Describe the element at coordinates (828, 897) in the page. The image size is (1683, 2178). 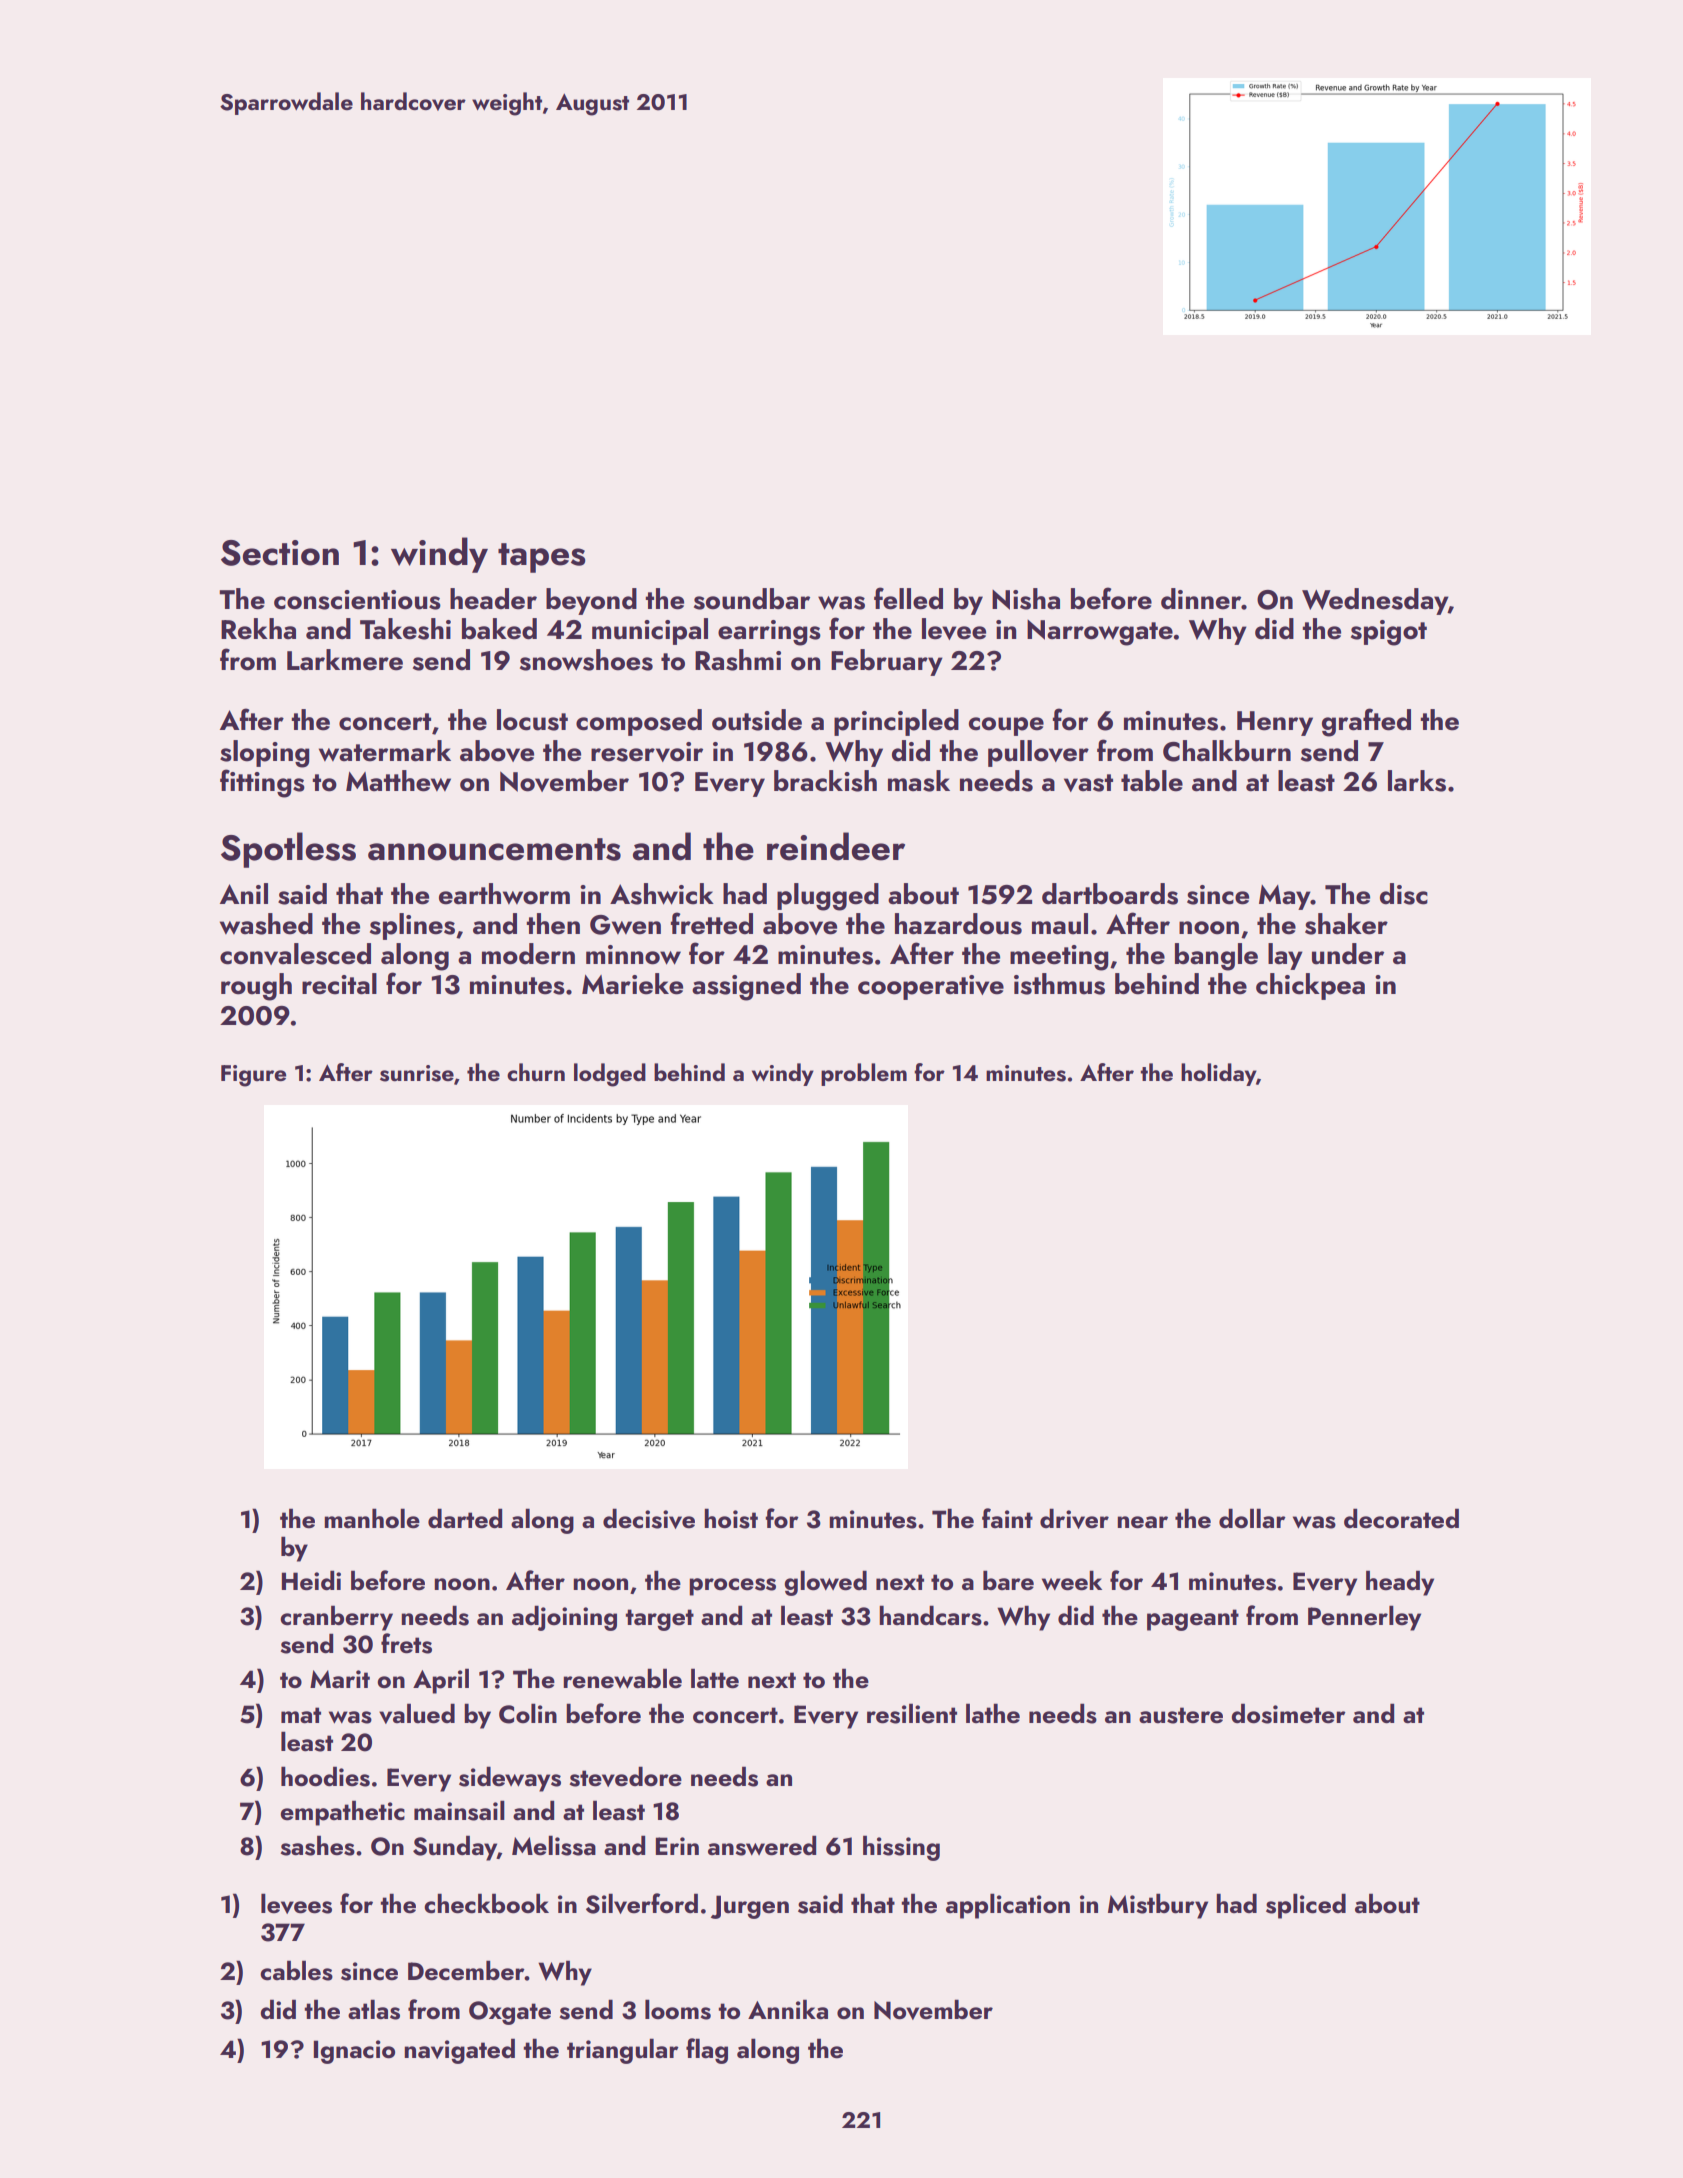
I see `plugged` at that location.
